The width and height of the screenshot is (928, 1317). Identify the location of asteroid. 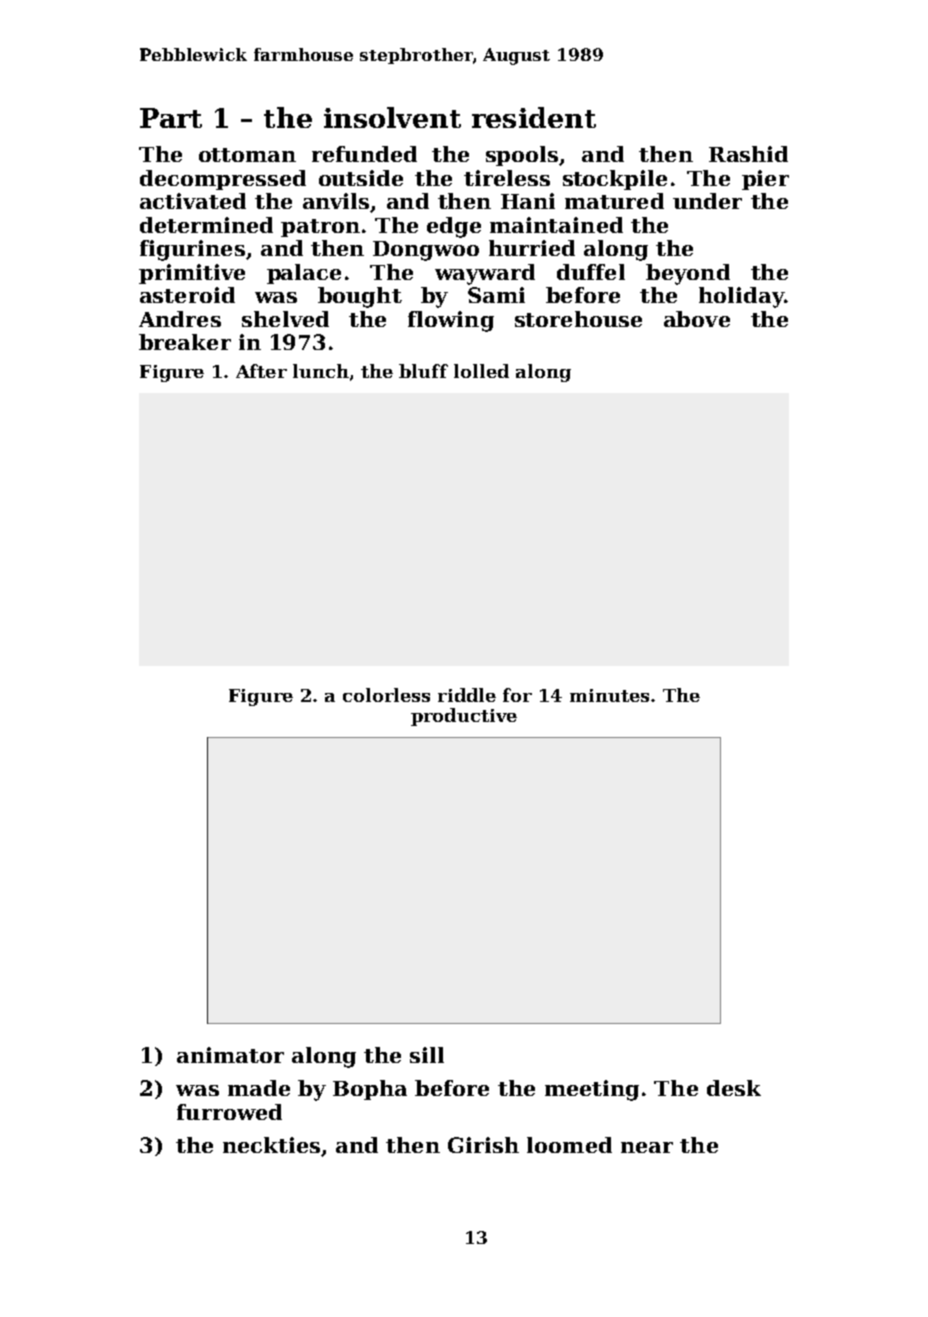
(187, 295).
